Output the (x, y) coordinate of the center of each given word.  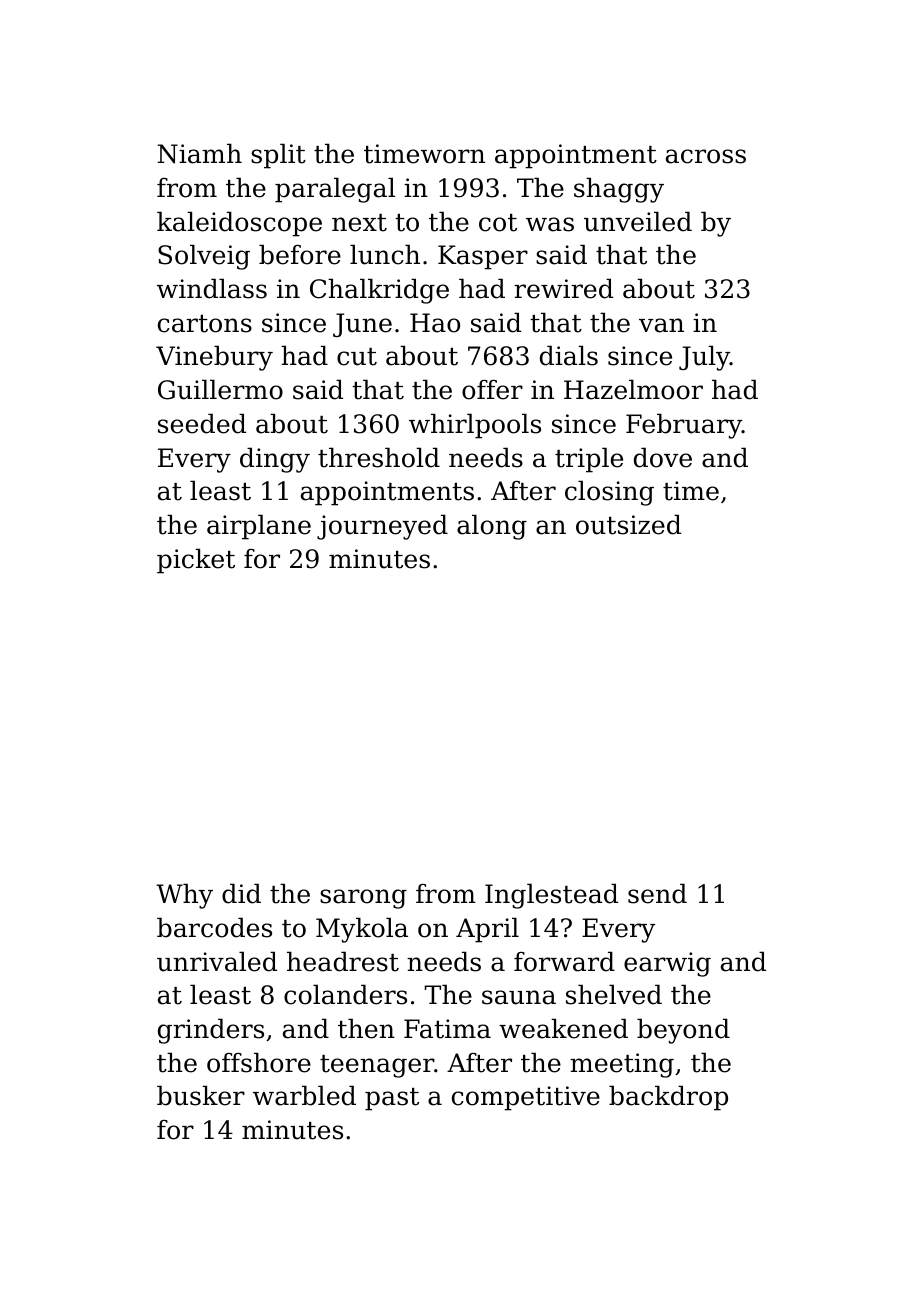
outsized (628, 524)
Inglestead (551, 896)
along (492, 527)
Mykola (362, 930)
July (704, 358)
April (487, 930)
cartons (205, 324)
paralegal (335, 190)
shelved (614, 994)
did (241, 893)
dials (569, 355)
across (706, 156)
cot (498, 223)
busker (201, 1095)
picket (196, 561)
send (657, 893)
